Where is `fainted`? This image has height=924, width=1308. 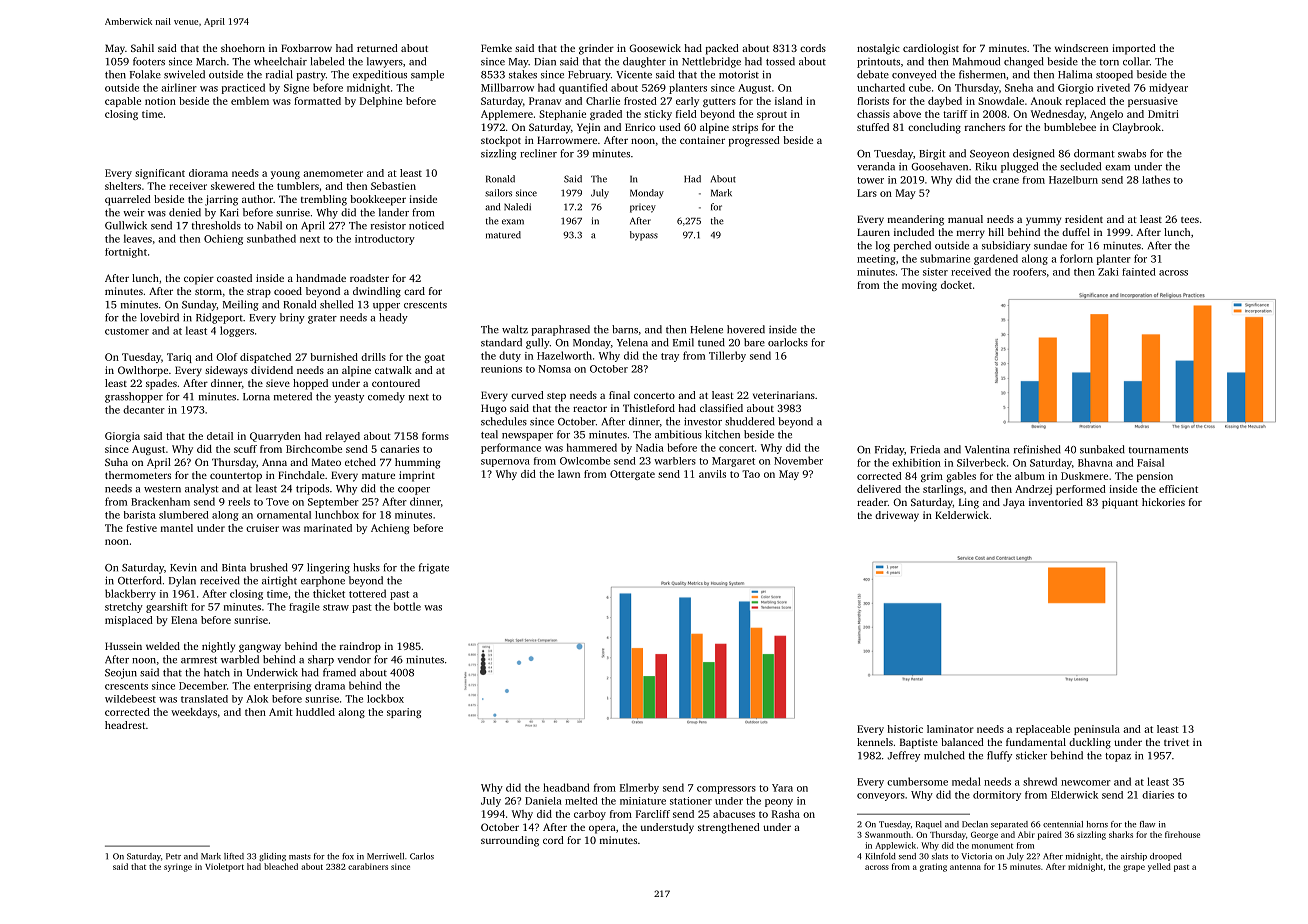
fainted is located at coordinates (1139, 272).
